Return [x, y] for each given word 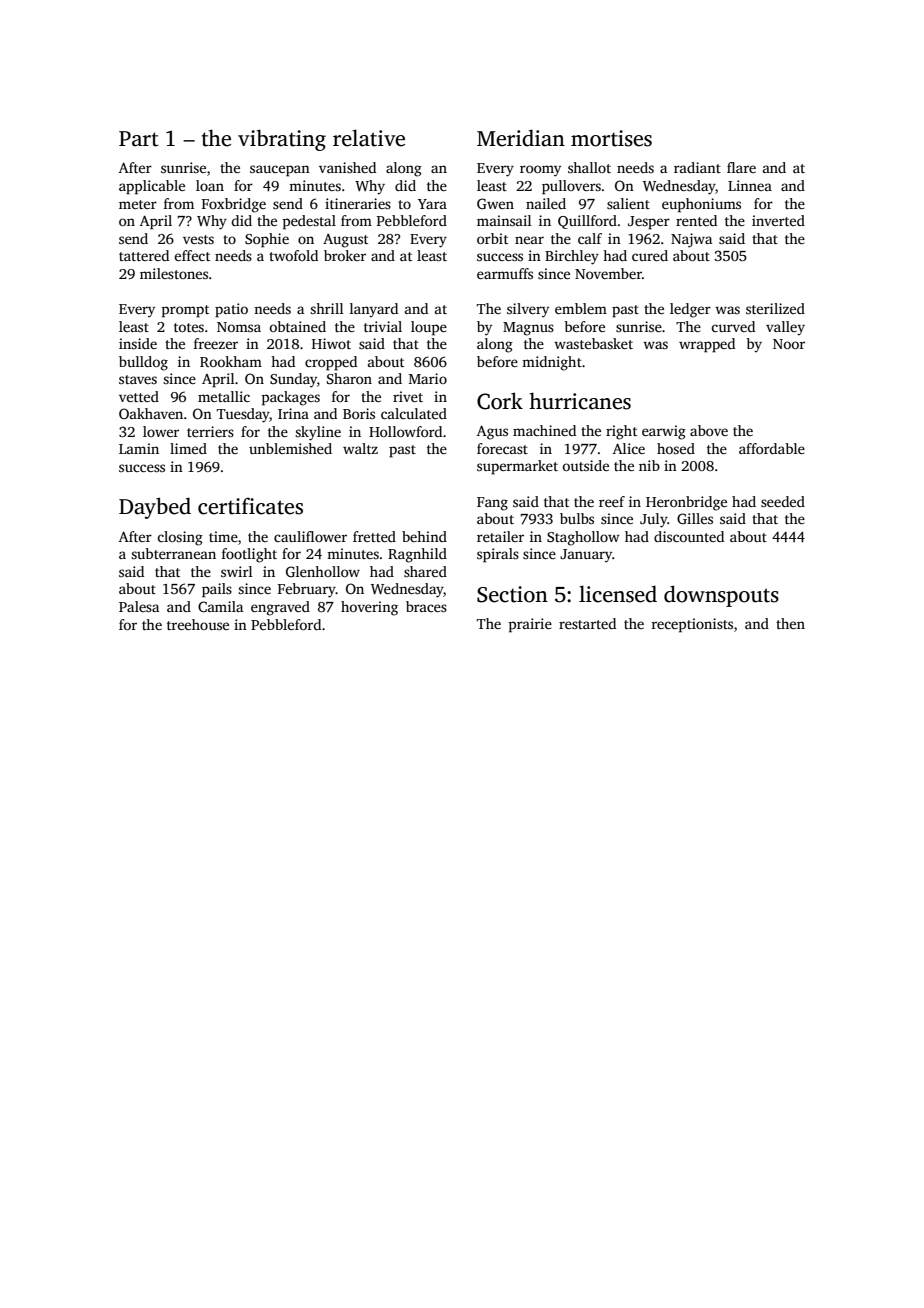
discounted [689, 536]
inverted [778, 220]
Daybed [155, 508]
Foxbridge [234, 205]
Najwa [691, 240]
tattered [144, 255]
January [586, 556]
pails [217, 590]
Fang [492, 504]
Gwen [495, 203]
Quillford [587, 222]
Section [512, 594]
